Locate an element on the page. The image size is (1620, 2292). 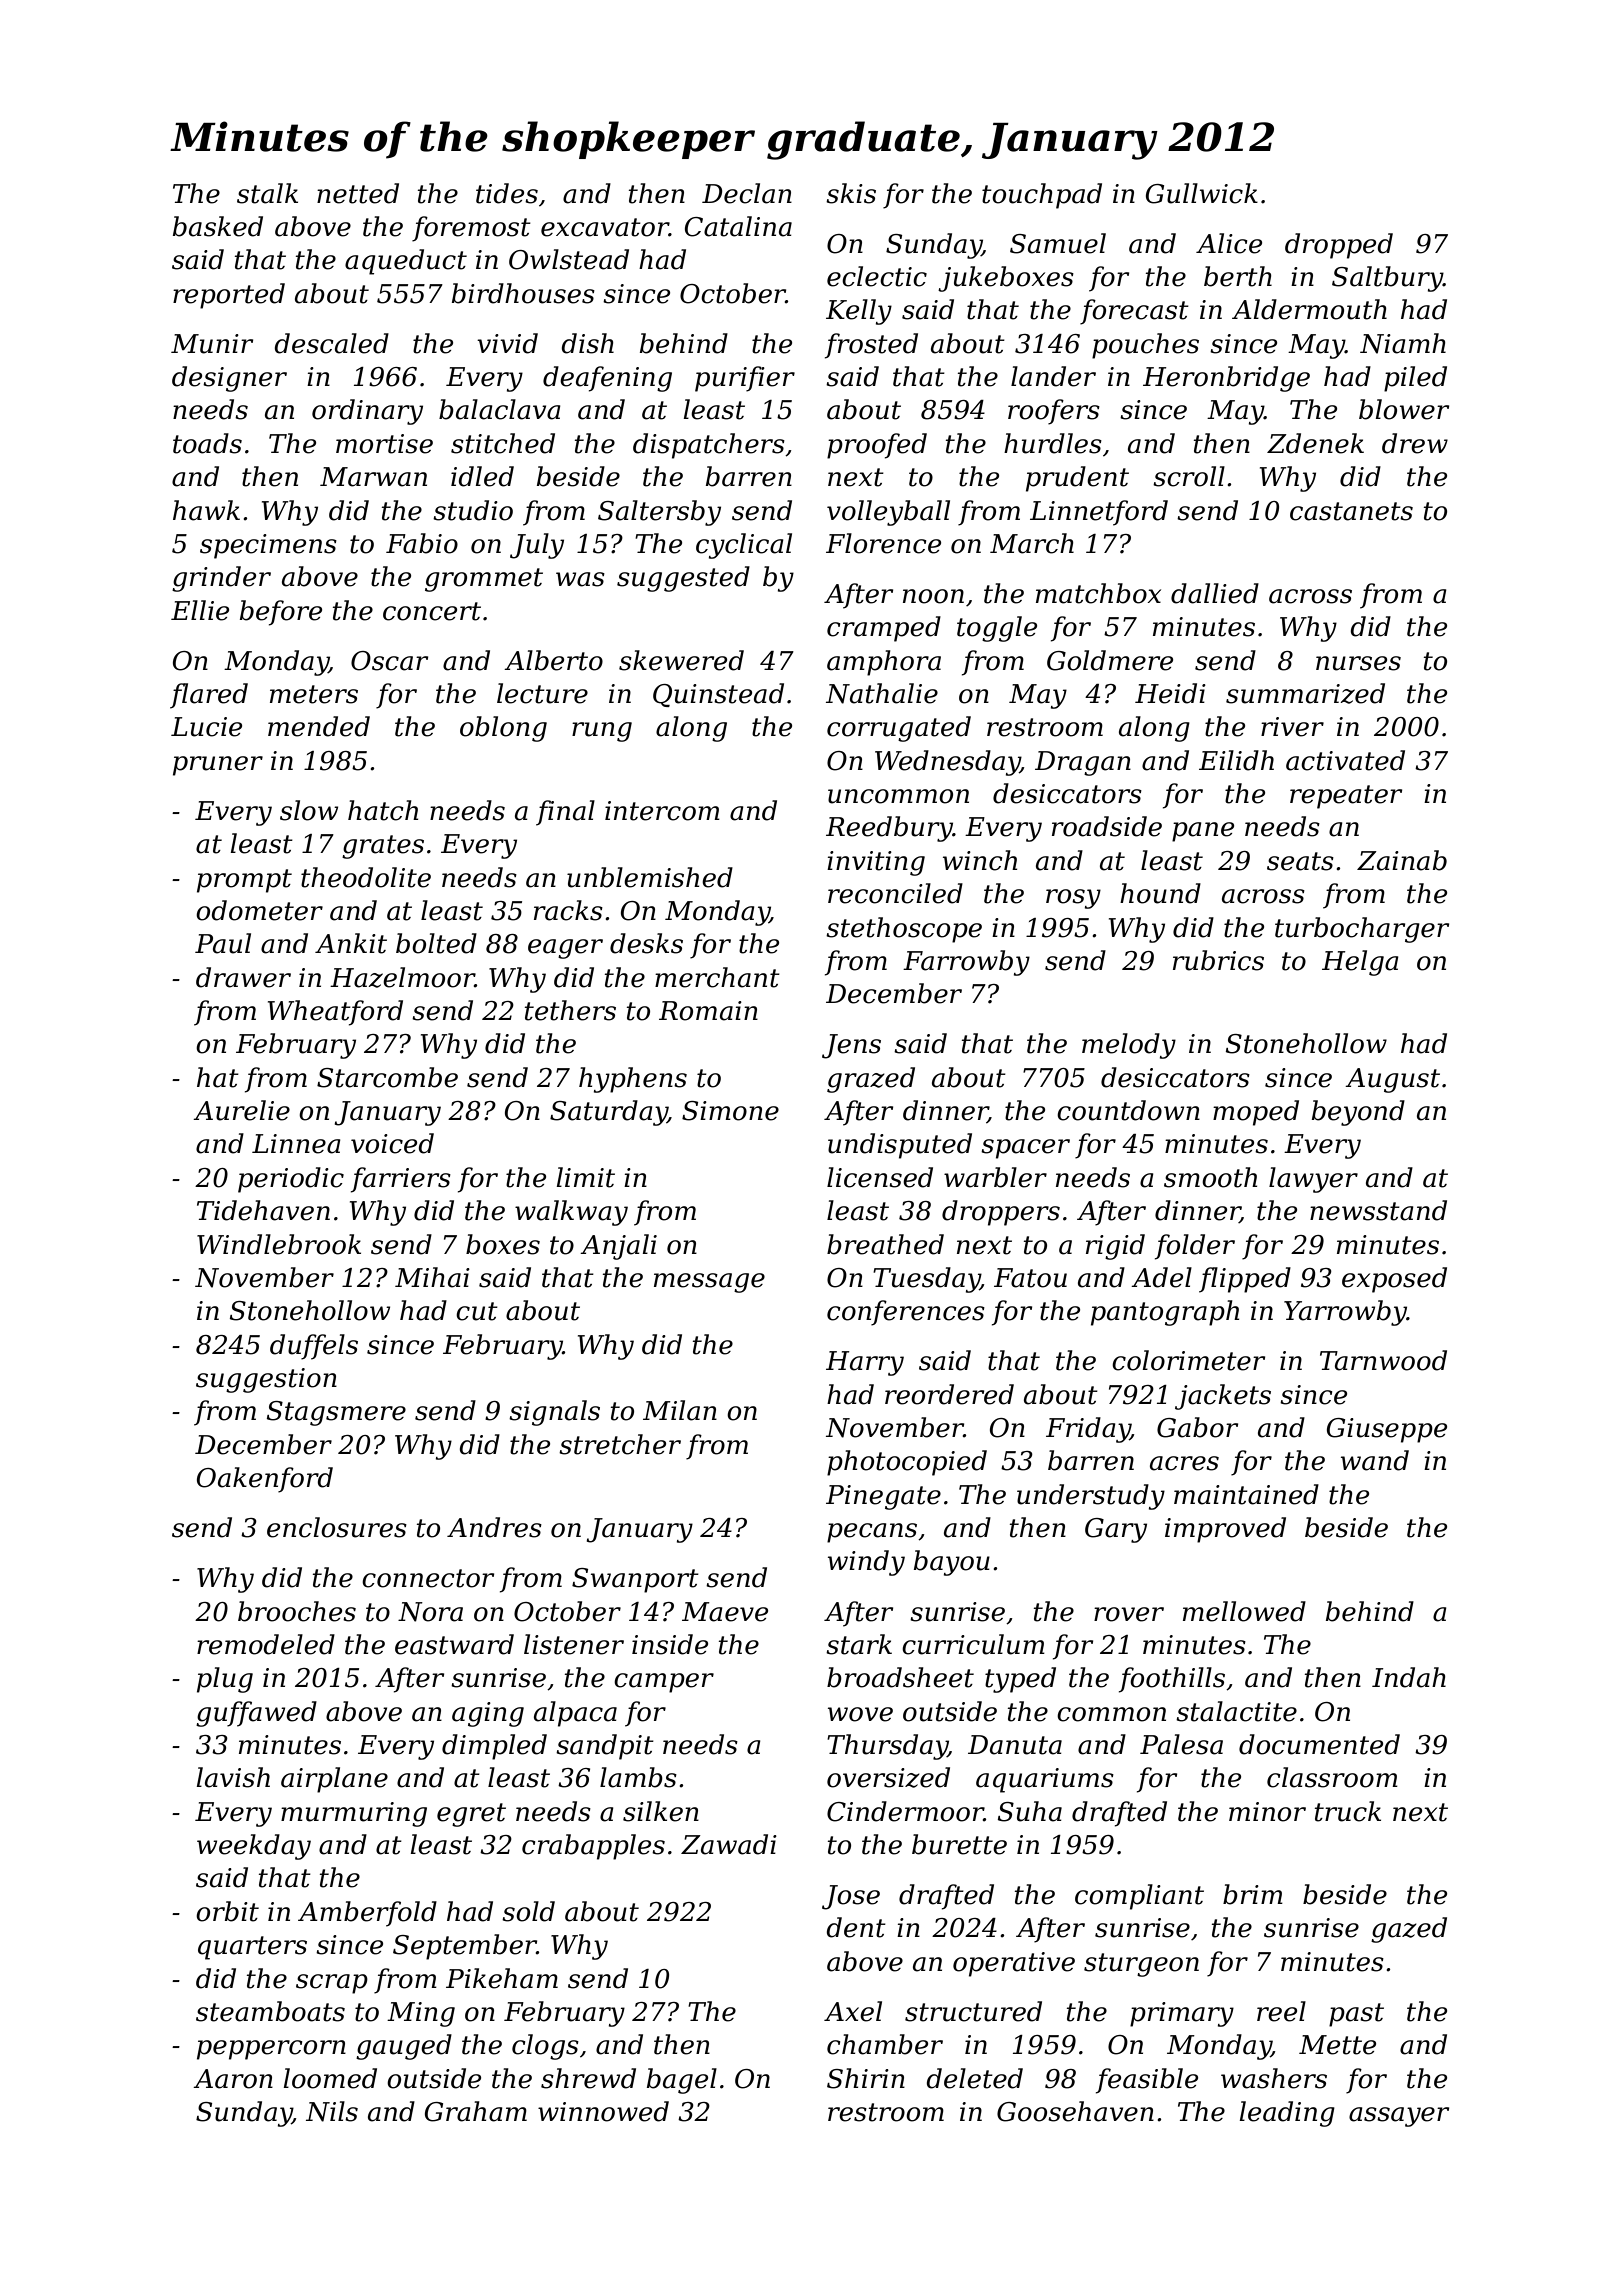
netted is located at coordinates (358, 193).
